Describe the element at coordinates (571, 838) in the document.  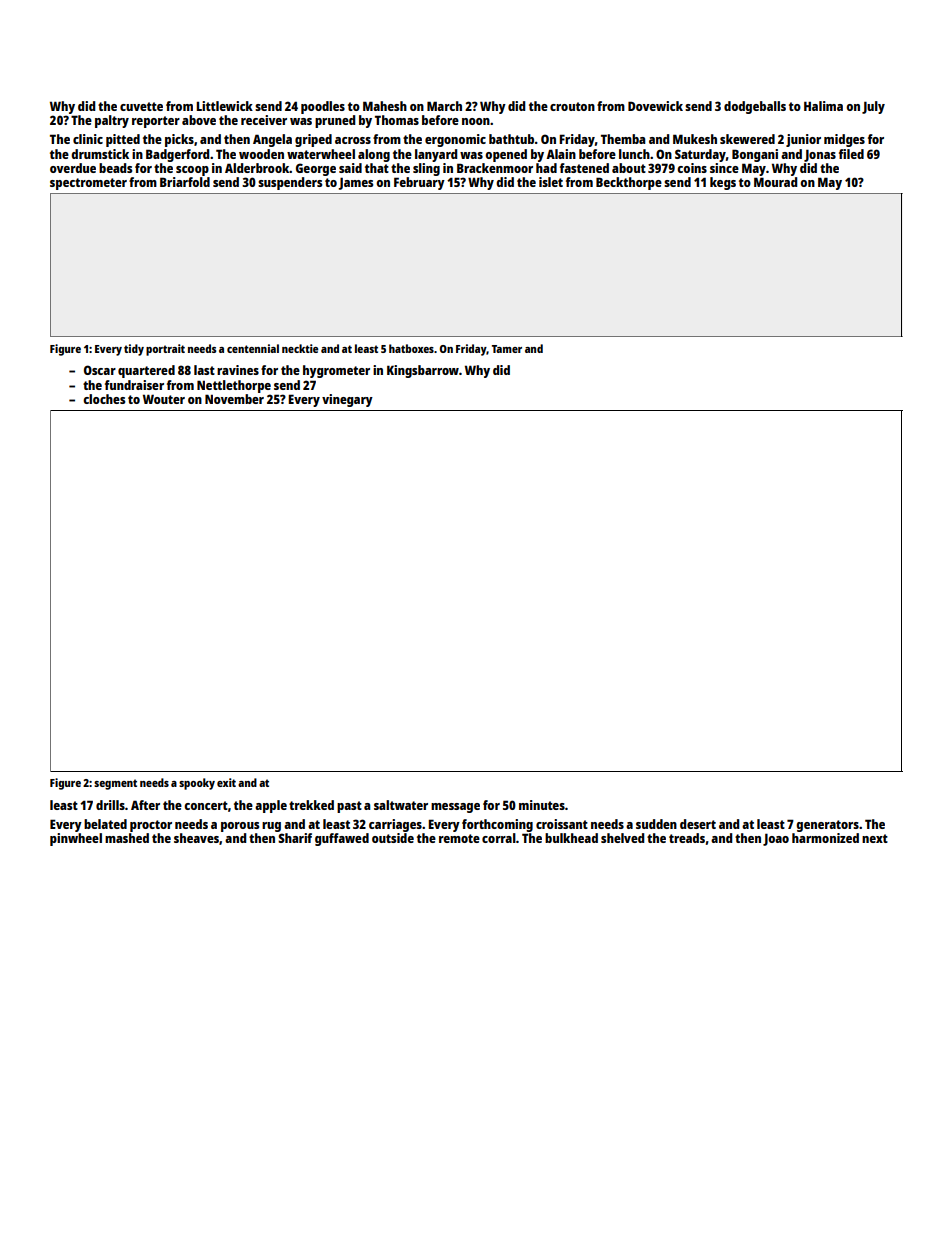
I see `bulkhead` at that location.
